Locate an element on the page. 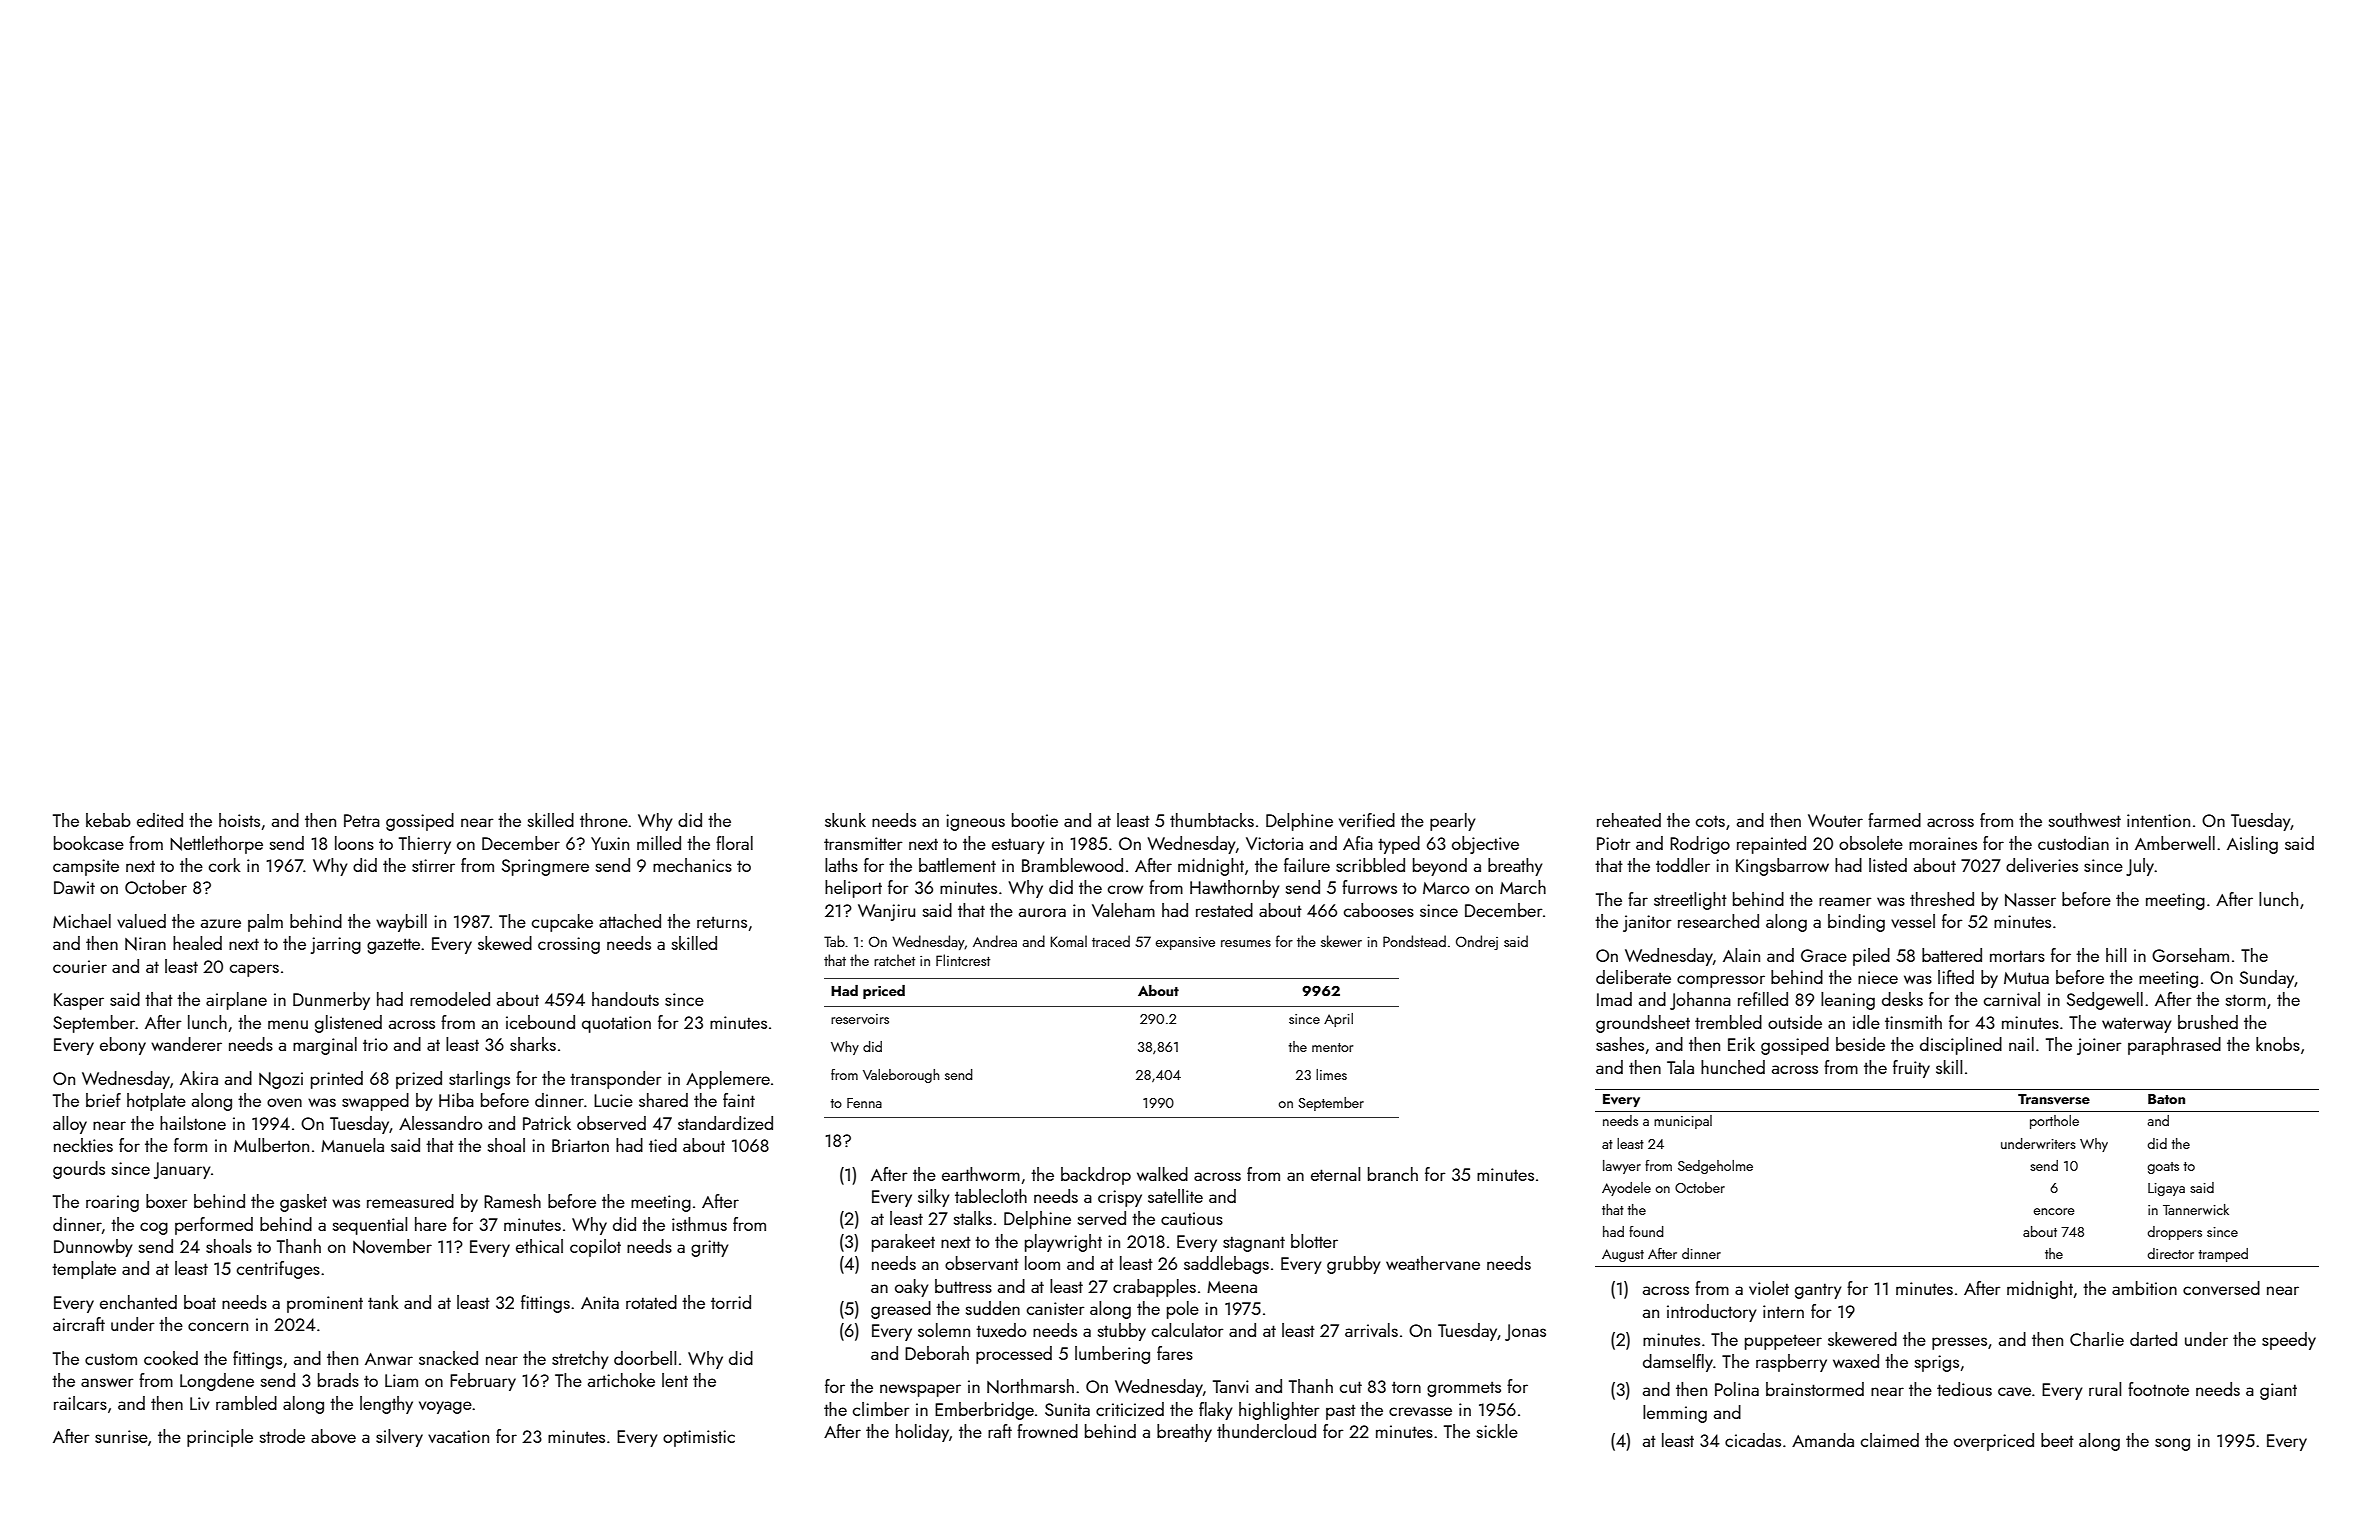 The image size is (2372, 1535). Ramesh is located at coordinates (512, 1201).
